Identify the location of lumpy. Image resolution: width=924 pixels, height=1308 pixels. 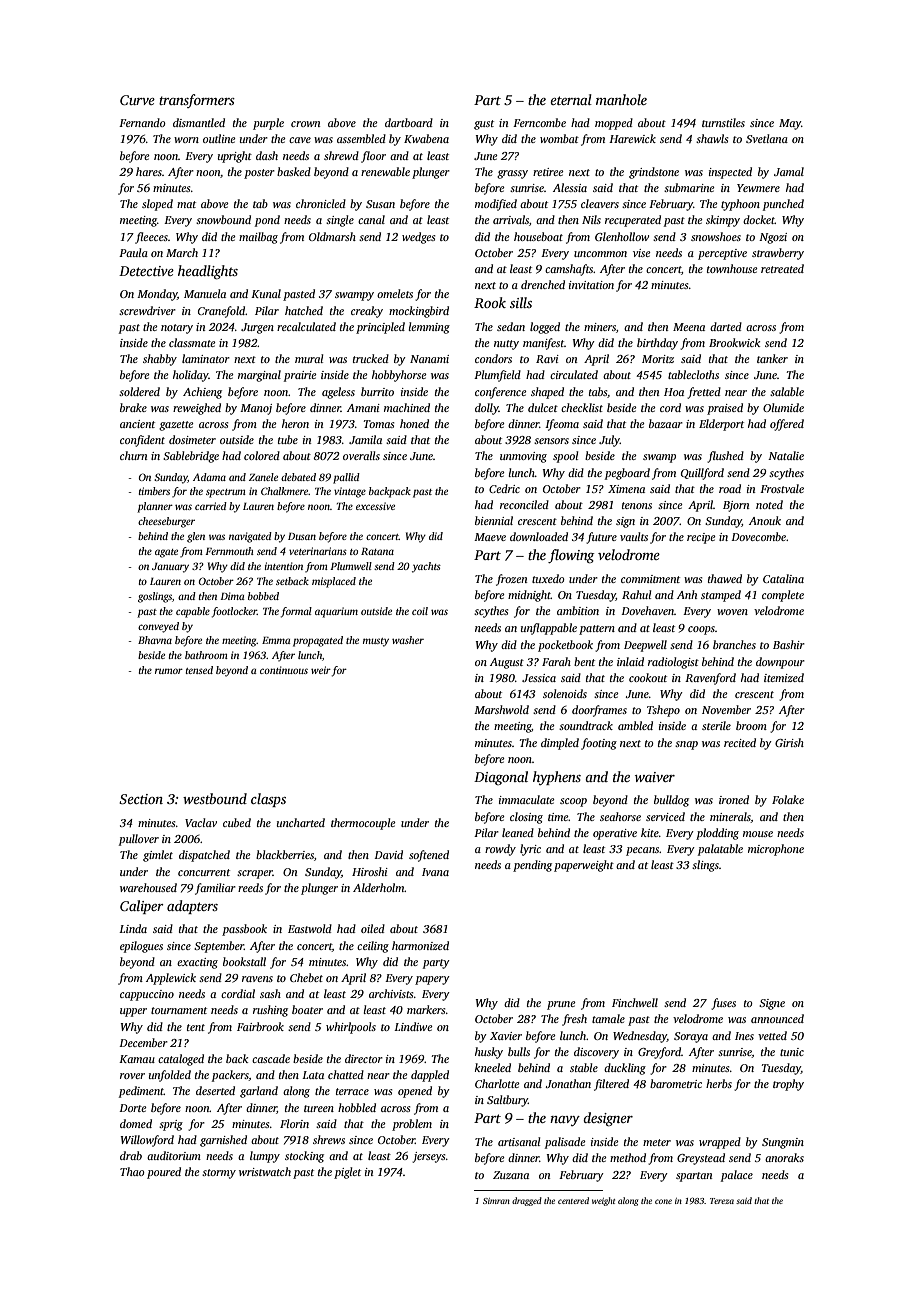
(265, 1157).
